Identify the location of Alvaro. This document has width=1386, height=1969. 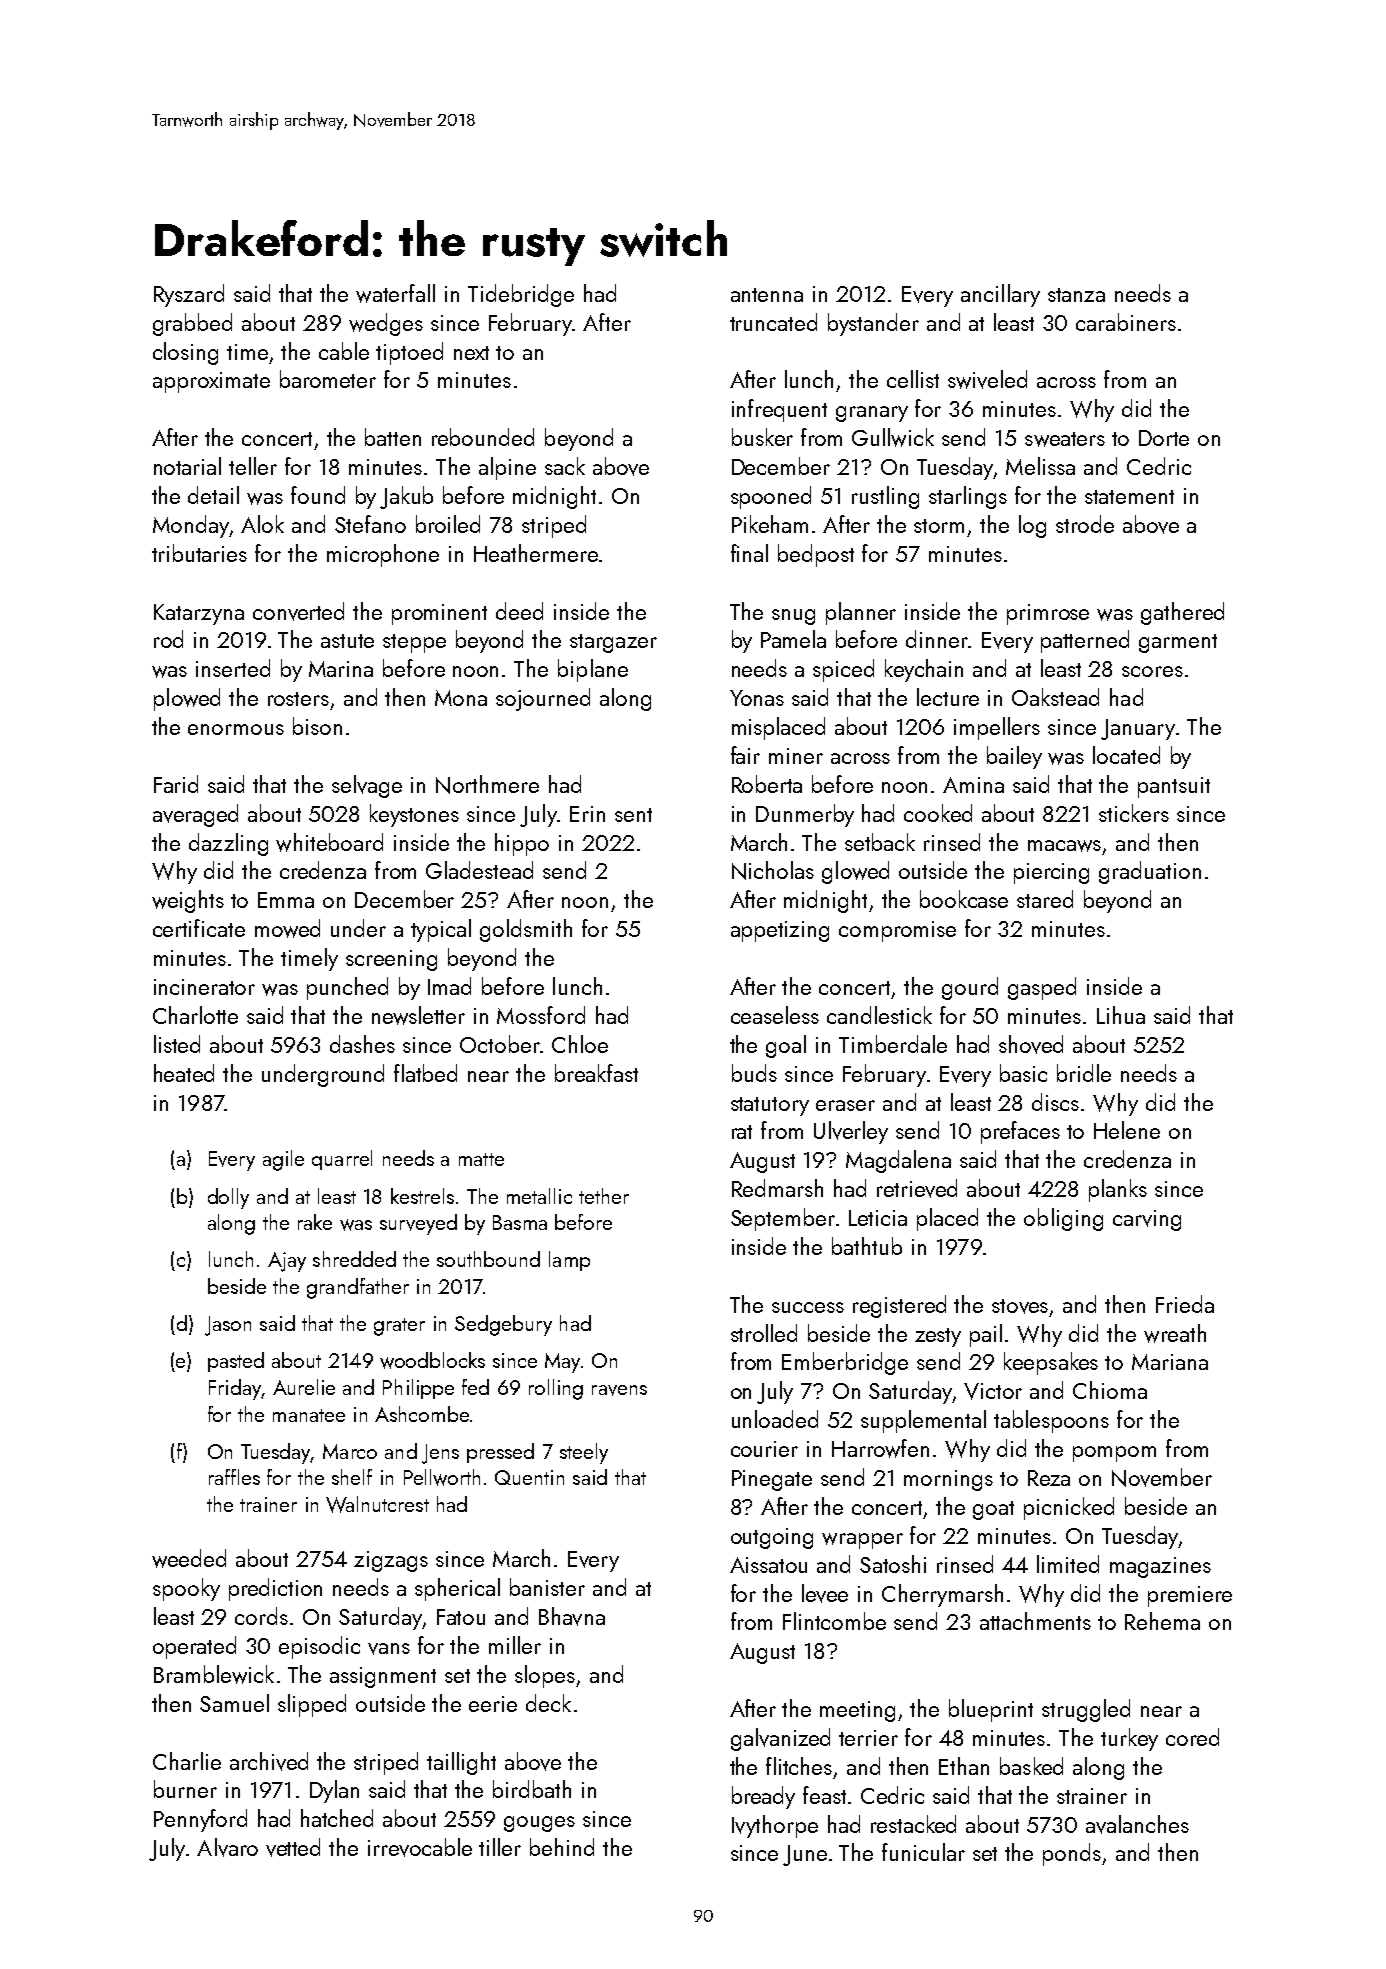
(227, 1847).
